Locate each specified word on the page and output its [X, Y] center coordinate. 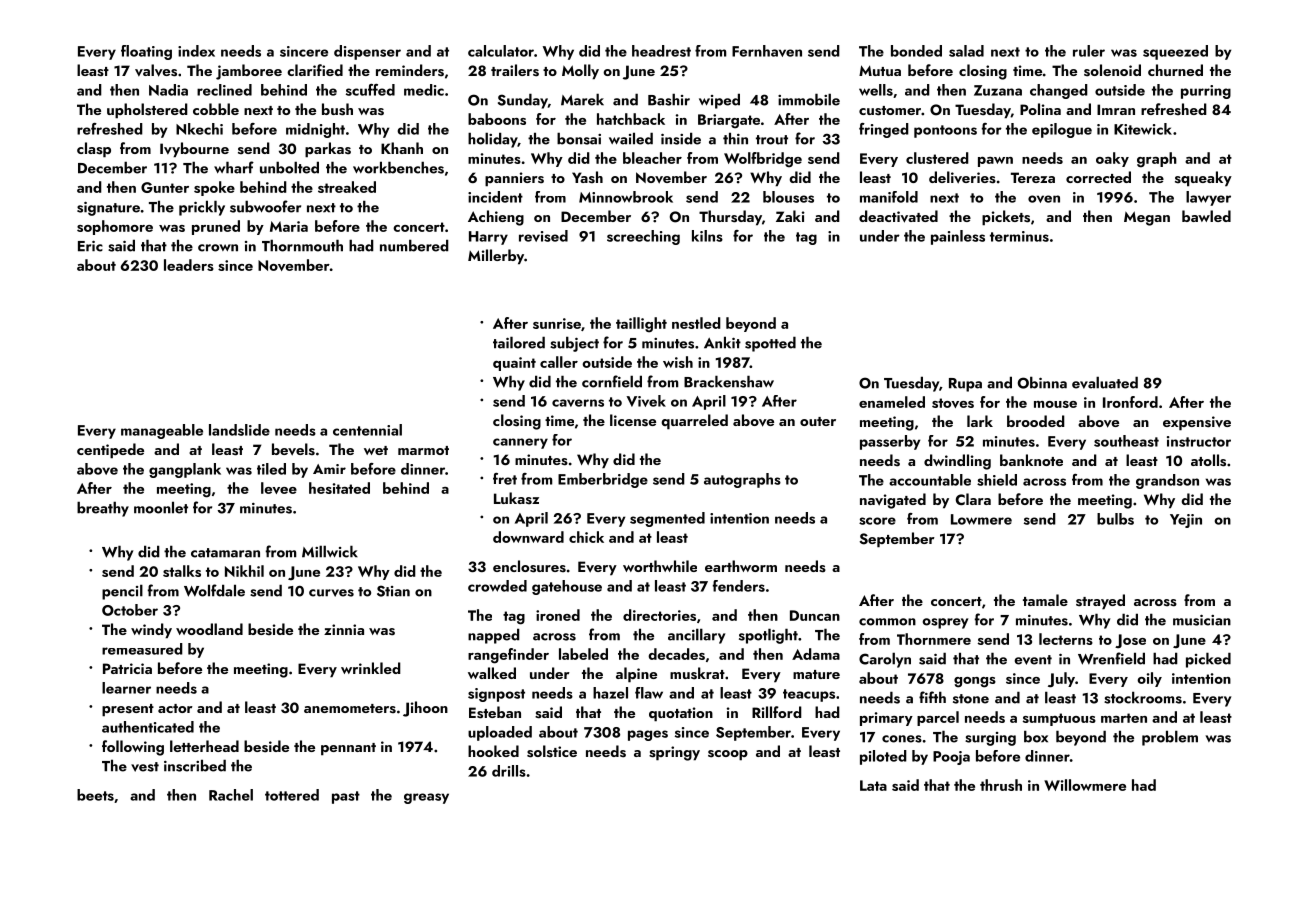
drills [509, 771]
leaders [189, 265]
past [346, 797]
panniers [514, 179]
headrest [661, 51]
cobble [216, 109]
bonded [916, 51]
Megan [1147, 218]
